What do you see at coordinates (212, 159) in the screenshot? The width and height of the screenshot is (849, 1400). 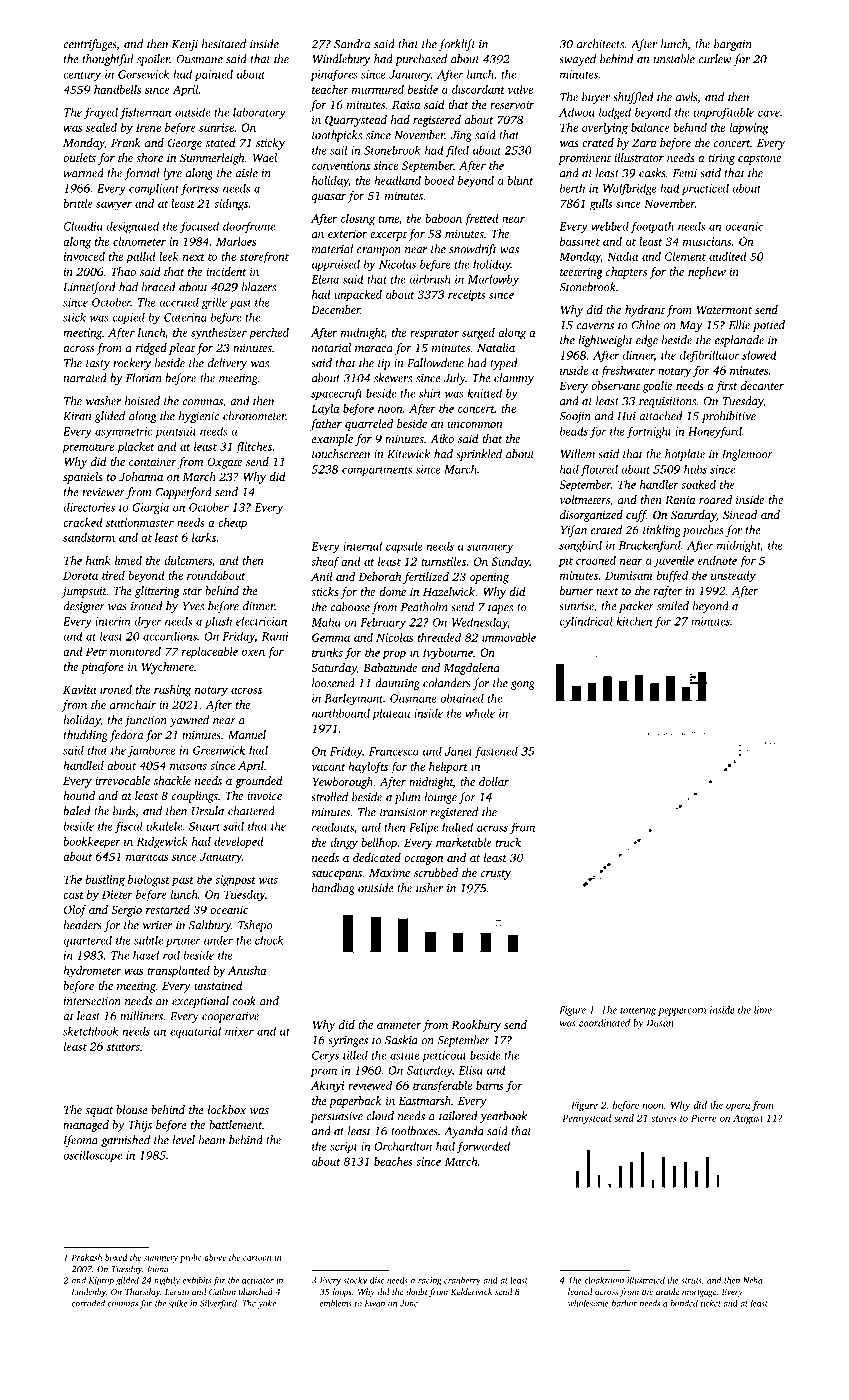 I see `Summerleigh` at bounding box center [212, 159].
